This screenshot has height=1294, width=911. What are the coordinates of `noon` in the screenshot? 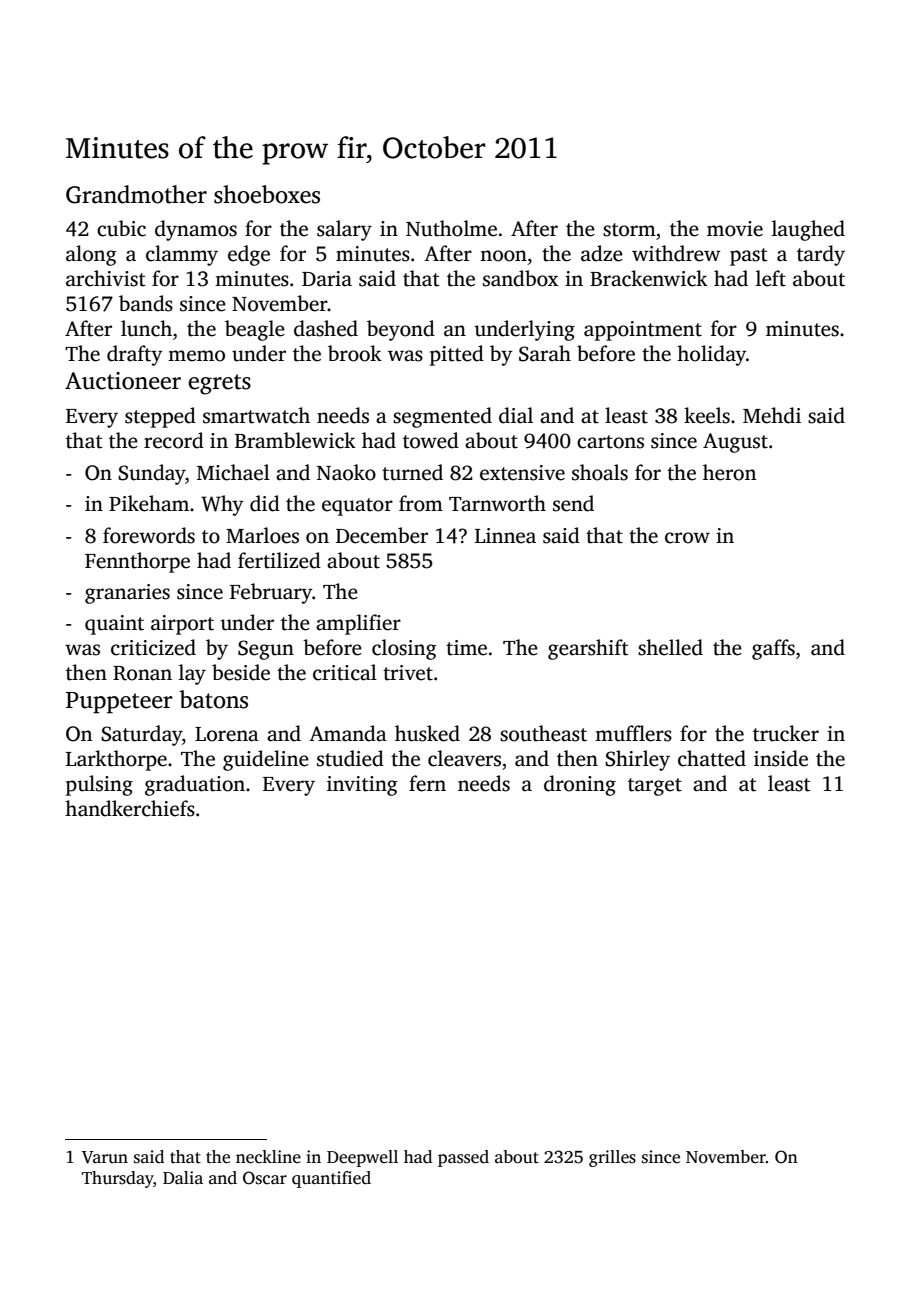 It's located at (503, 256).
